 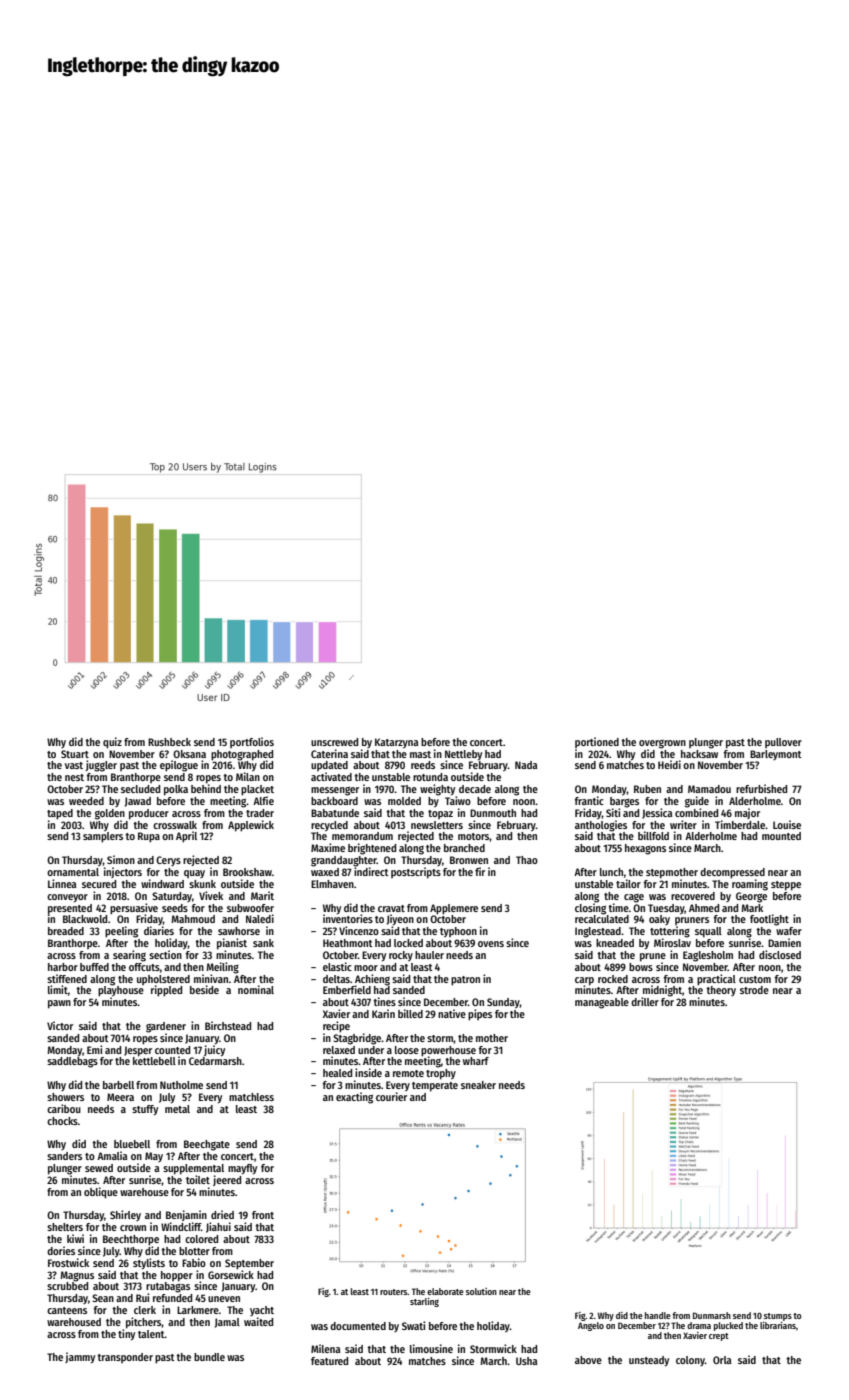 I want to click on sneaker, so click(x=478, y=1085).
